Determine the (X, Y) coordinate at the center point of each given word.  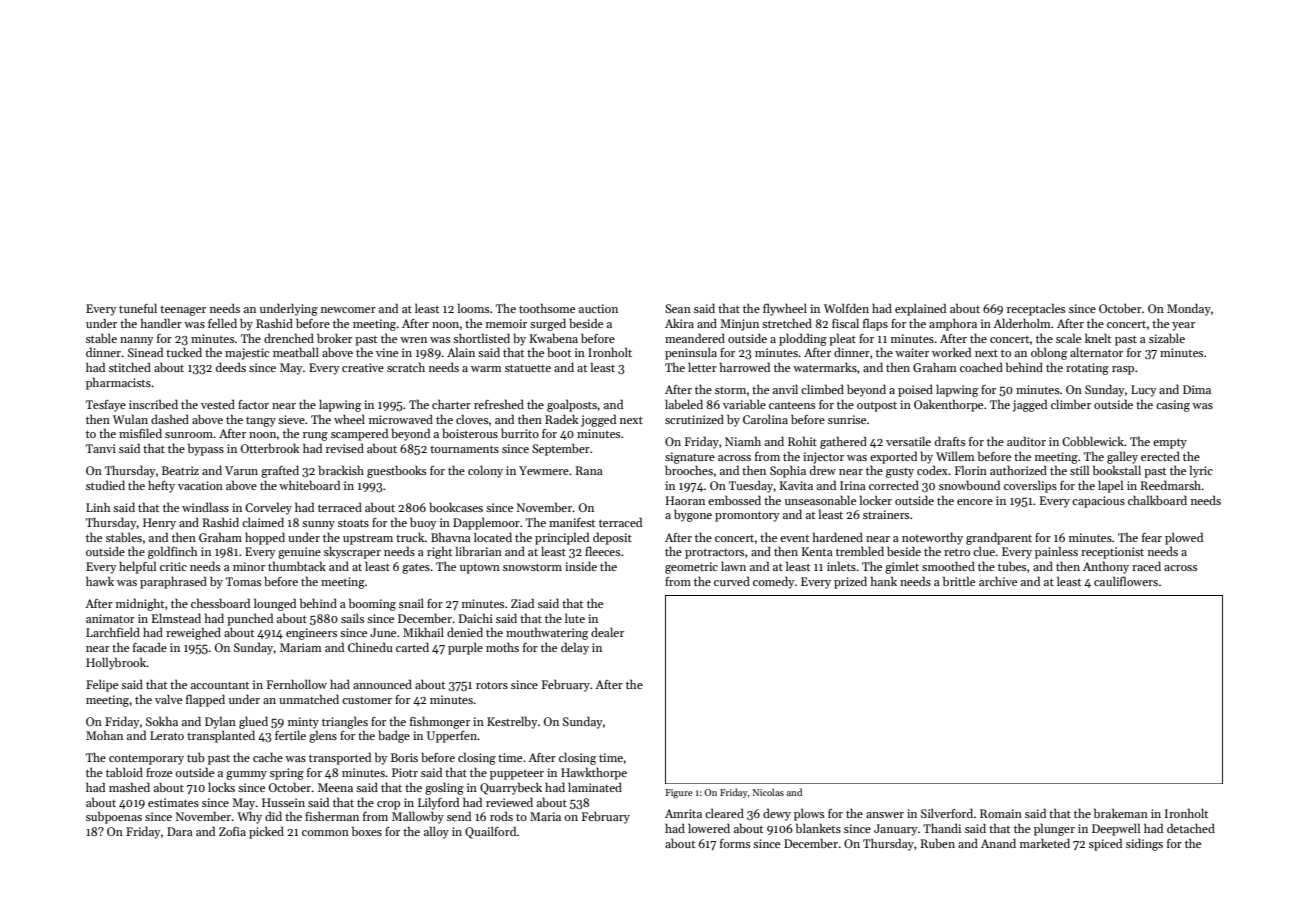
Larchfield (113, 632)
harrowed (745, 367)
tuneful (138, 308)
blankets (818, 828)
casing (1173, 406)
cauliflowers (1126, 581)
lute (575, 618)
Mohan (104, 735)
